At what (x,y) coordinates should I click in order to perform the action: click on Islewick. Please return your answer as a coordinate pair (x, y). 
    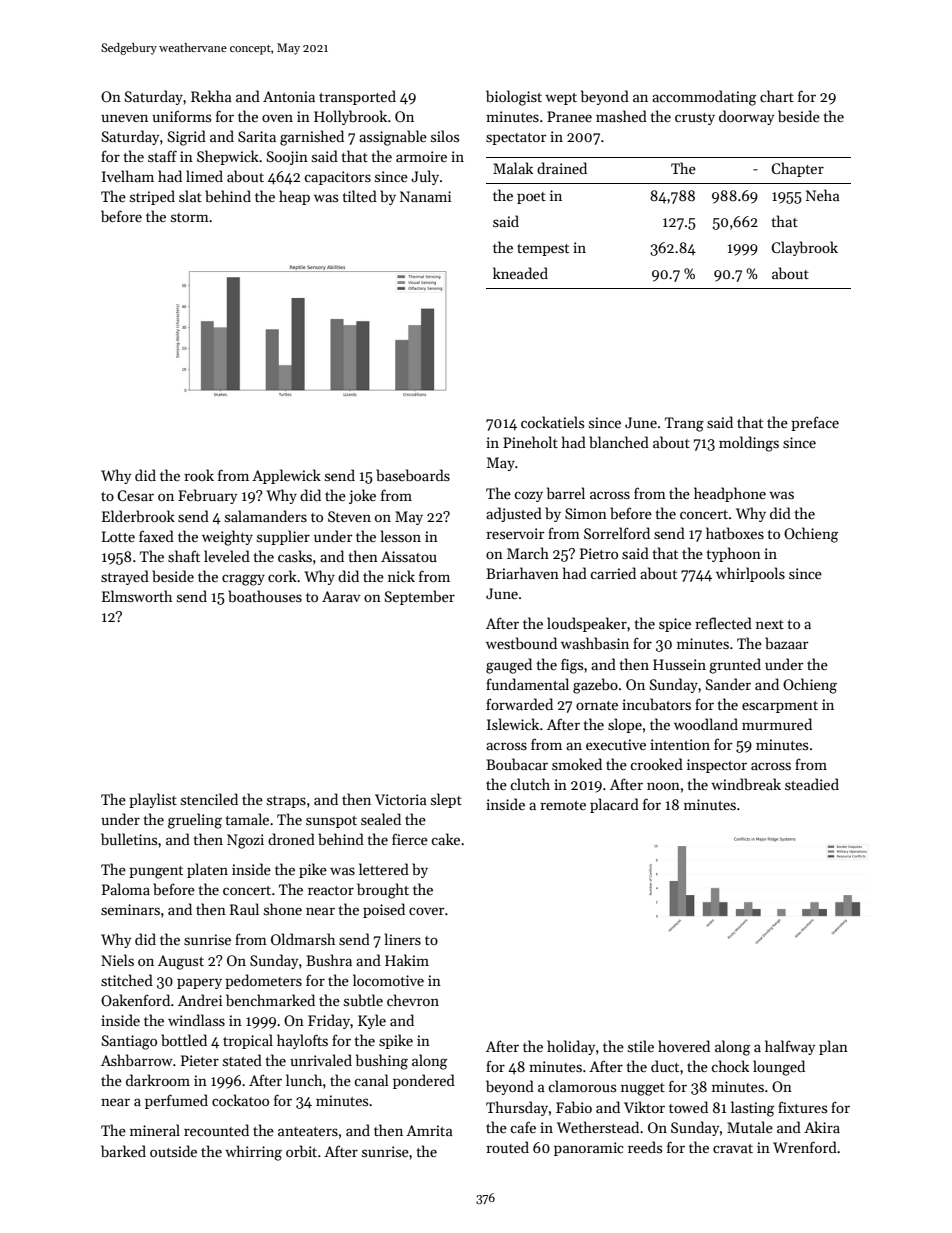
    Looking at the image, I should click on (513, 724).
